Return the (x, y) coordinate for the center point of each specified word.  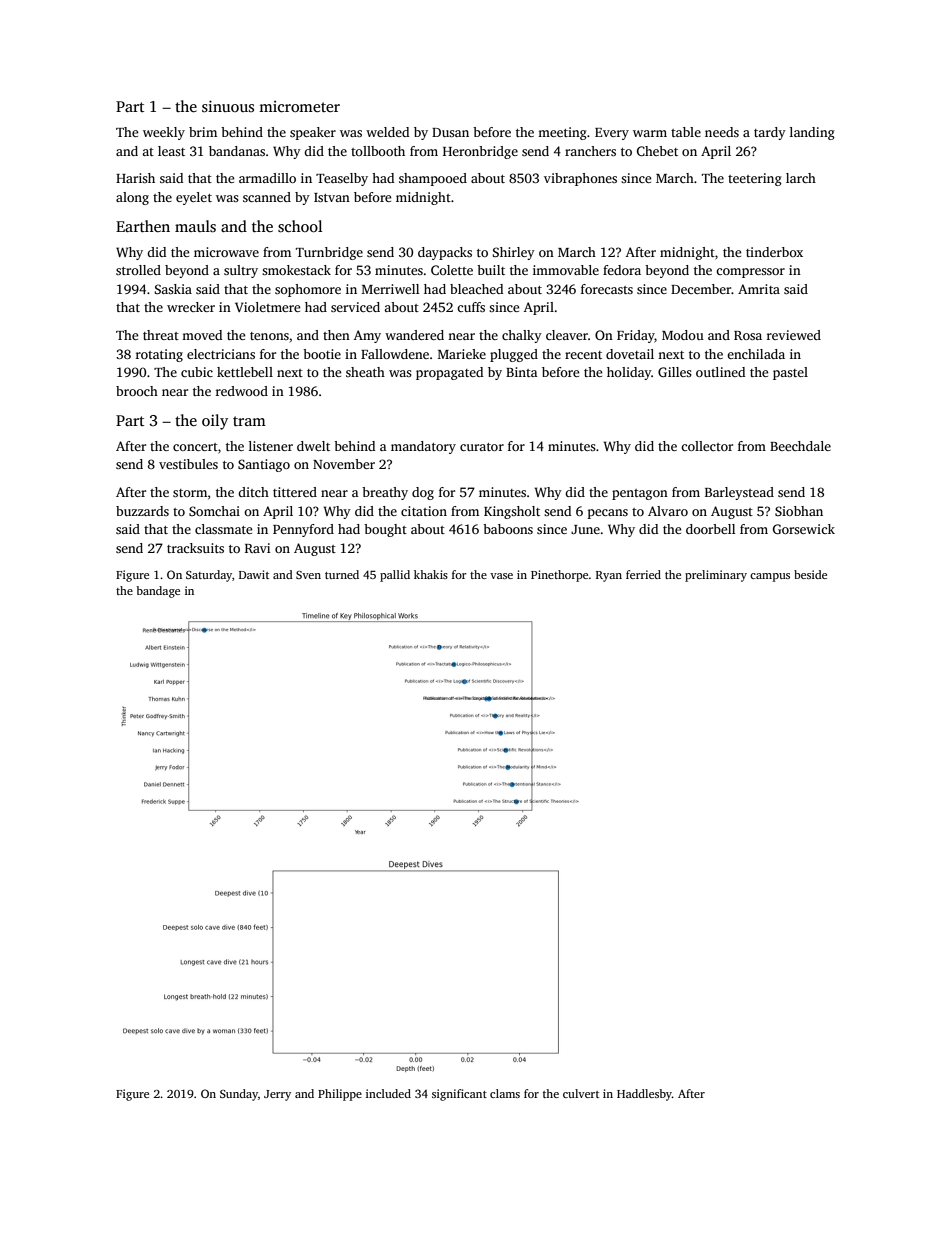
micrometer (299, 106)
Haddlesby (644, 1095)
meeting (562, 133)
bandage (158, 592)
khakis (431, 574)
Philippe (340, 1095)
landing (812, 133)
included (388, 1093)
